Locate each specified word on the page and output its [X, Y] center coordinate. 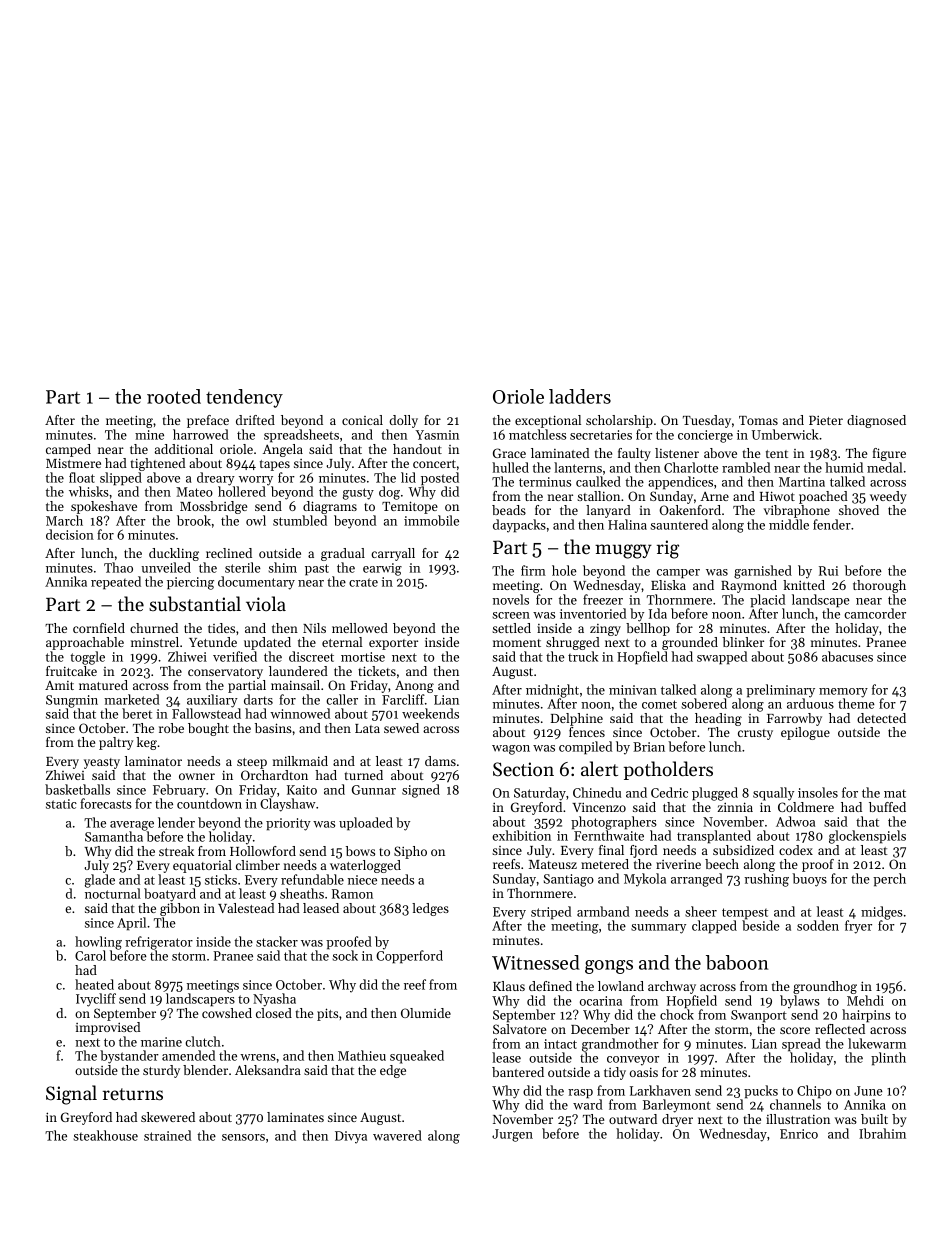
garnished [763, 572]
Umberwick [785, 434]
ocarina [601, 1001]
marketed [132, 699]
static [61, 804]
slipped [121, 479]
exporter [393, 644]
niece [362, 880]
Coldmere [806, 807]
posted [440, 479]
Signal [71, 1095]
